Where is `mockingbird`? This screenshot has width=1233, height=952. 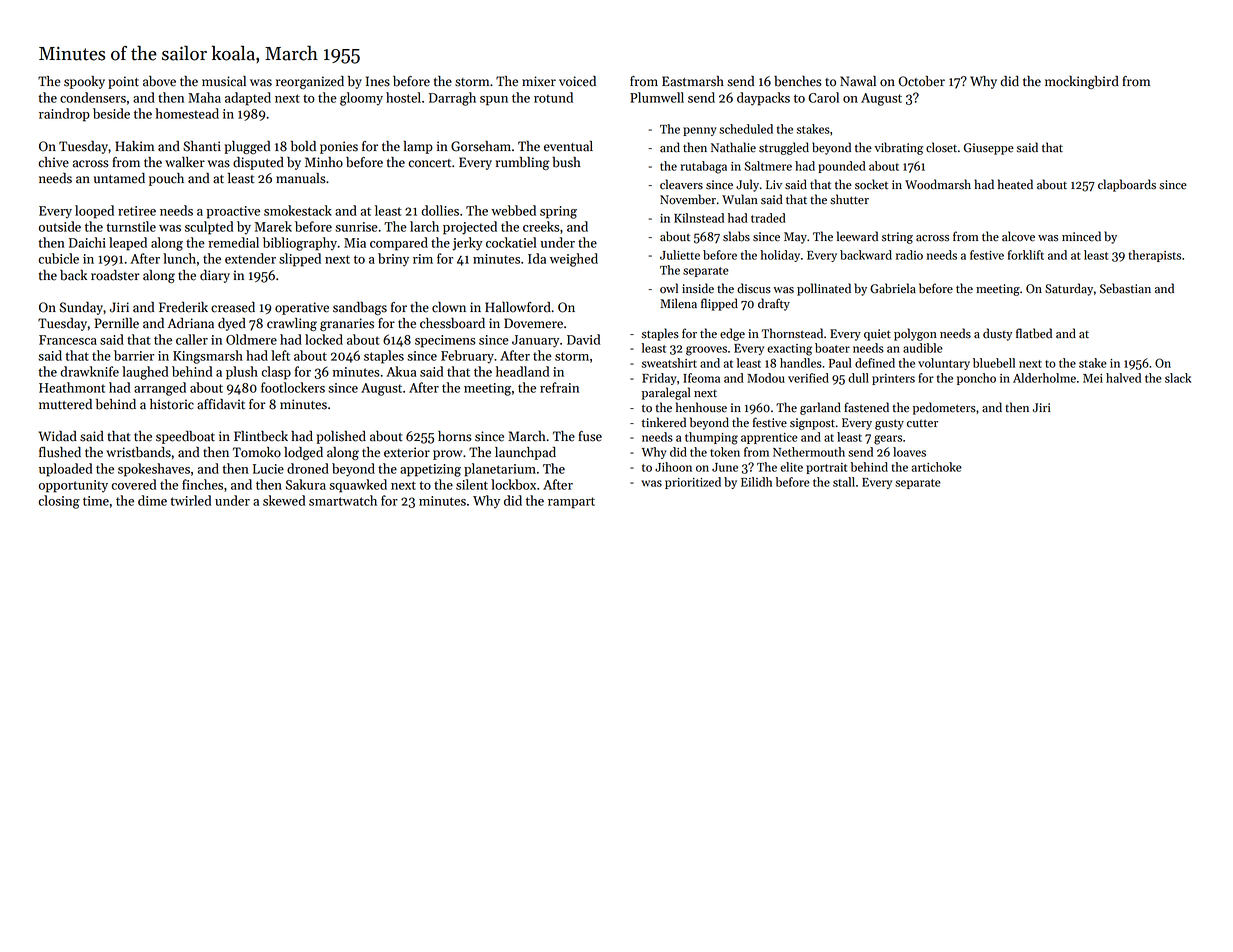 mockingbird is located at coordinates (1082, 82).
